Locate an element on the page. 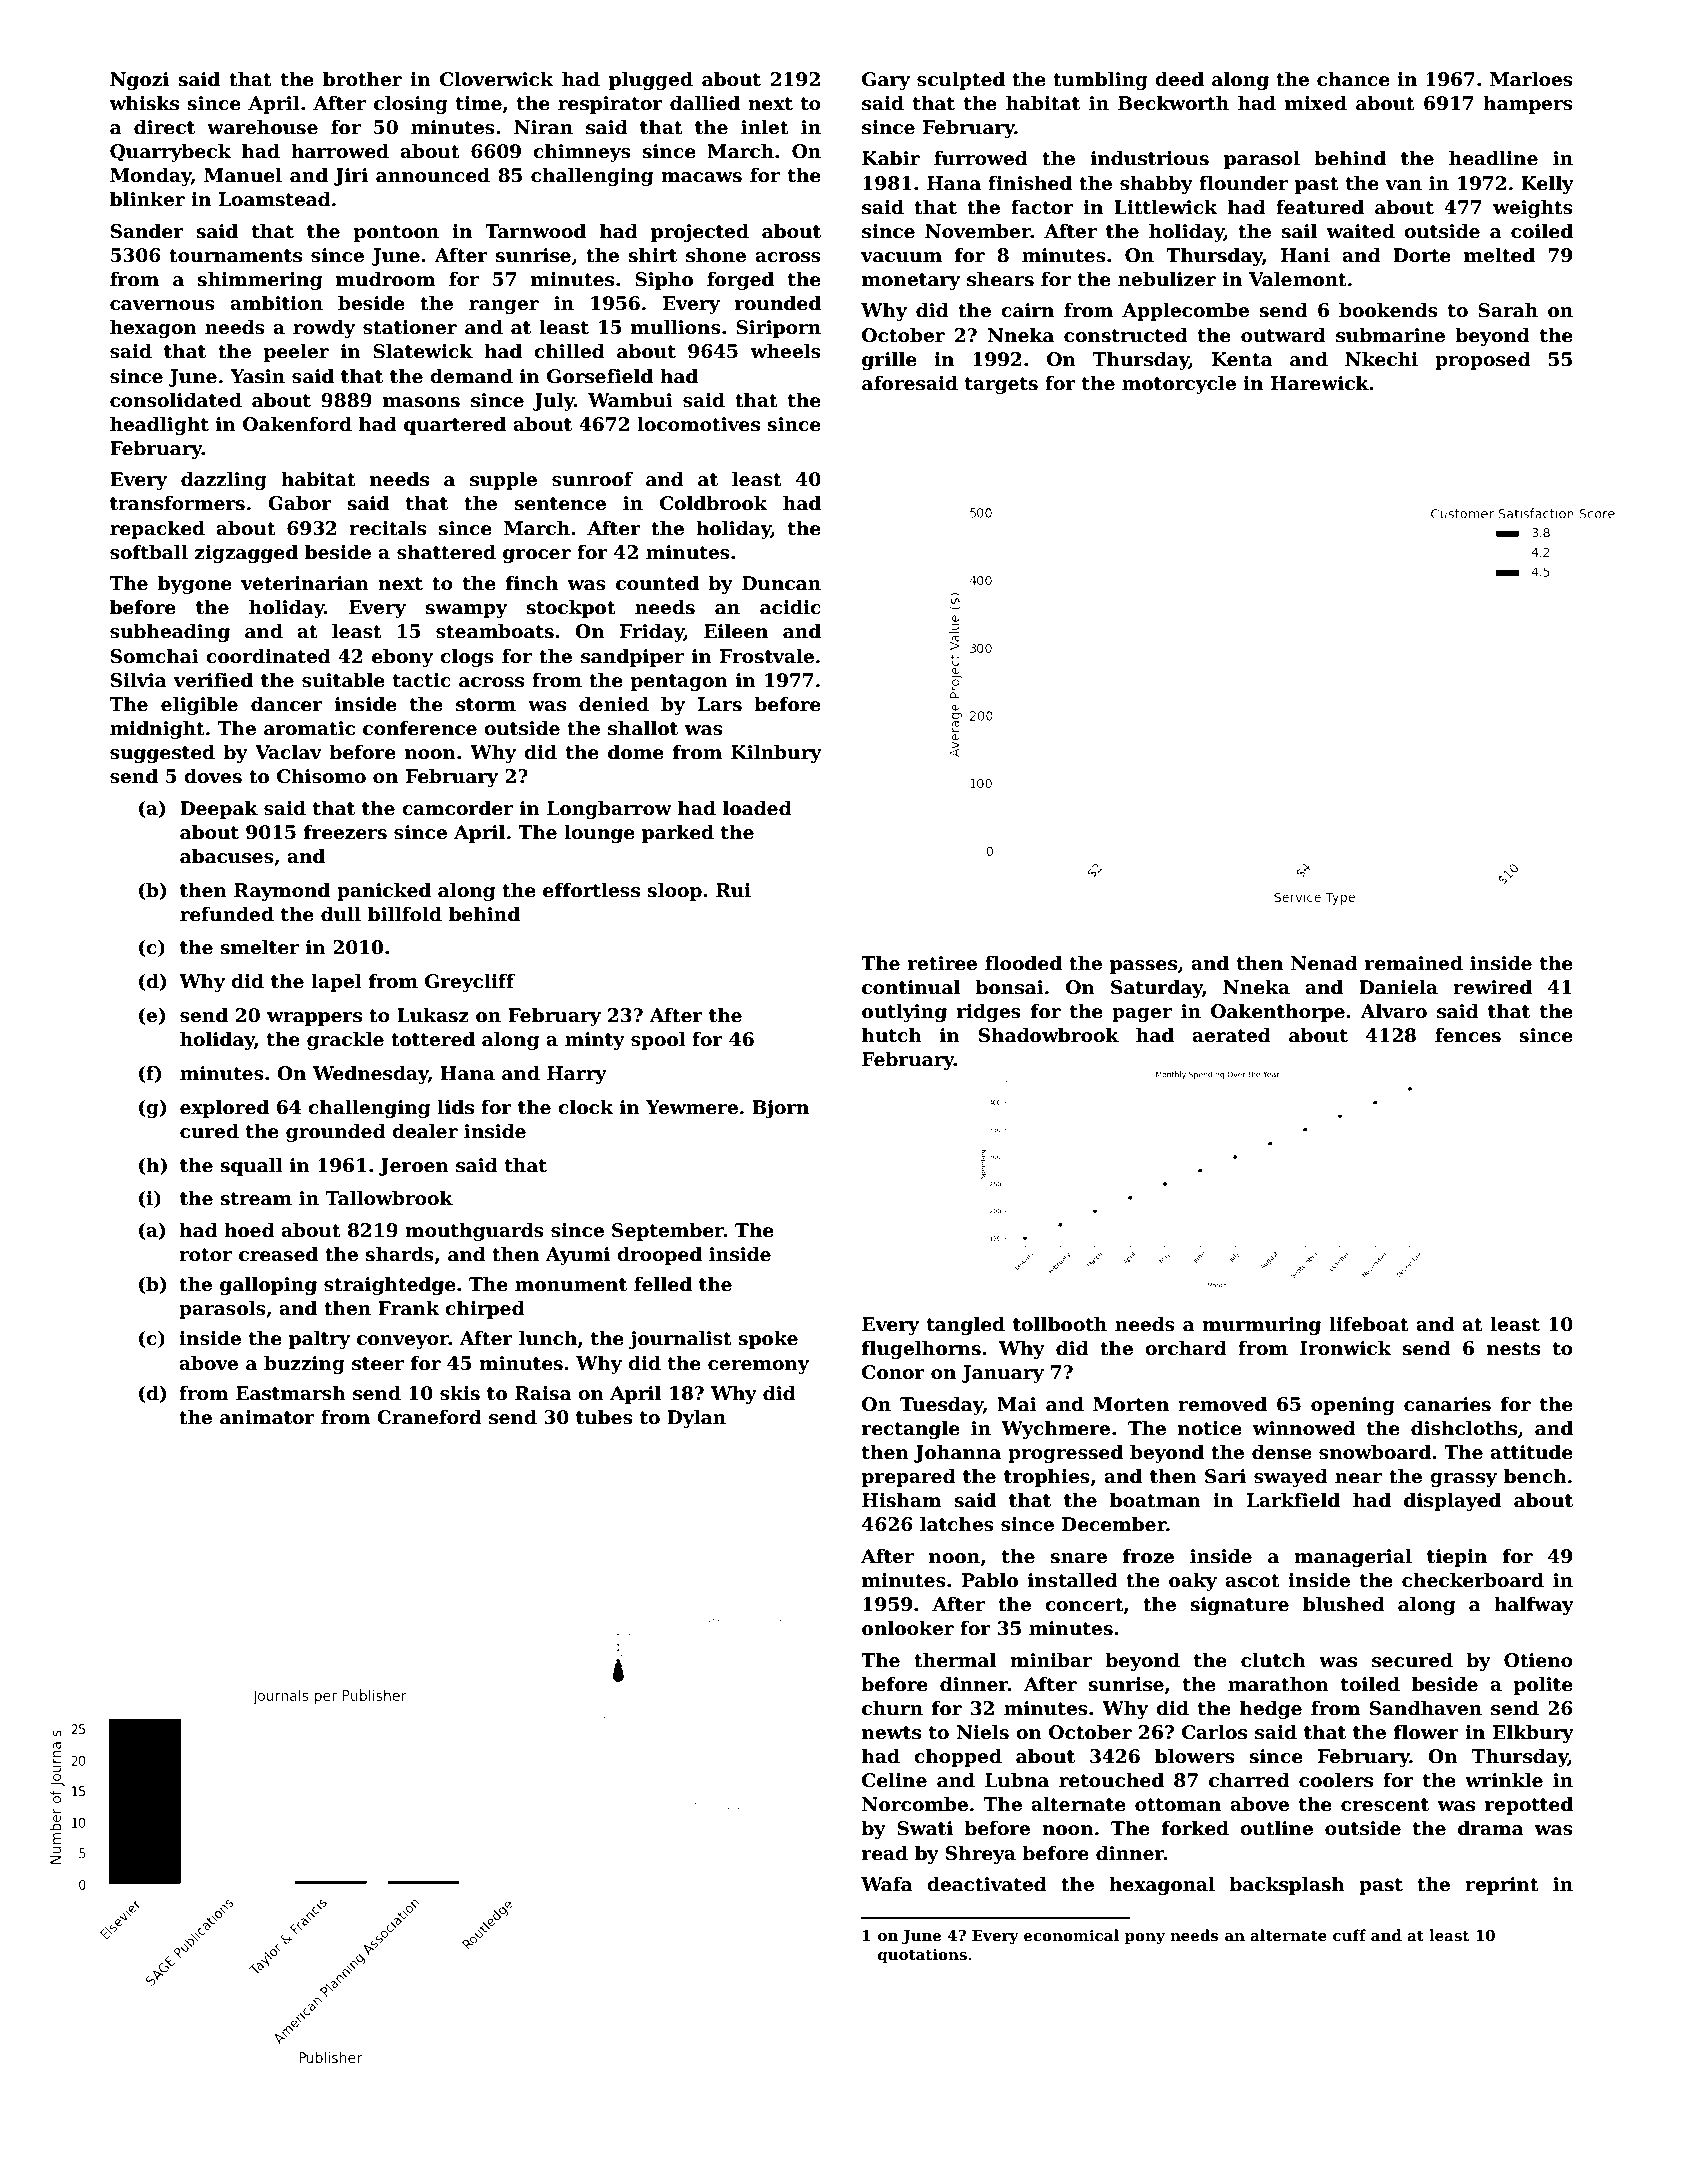 This image has height=2178, width=1683. Frostvale is located at coordinates (767, 656).
